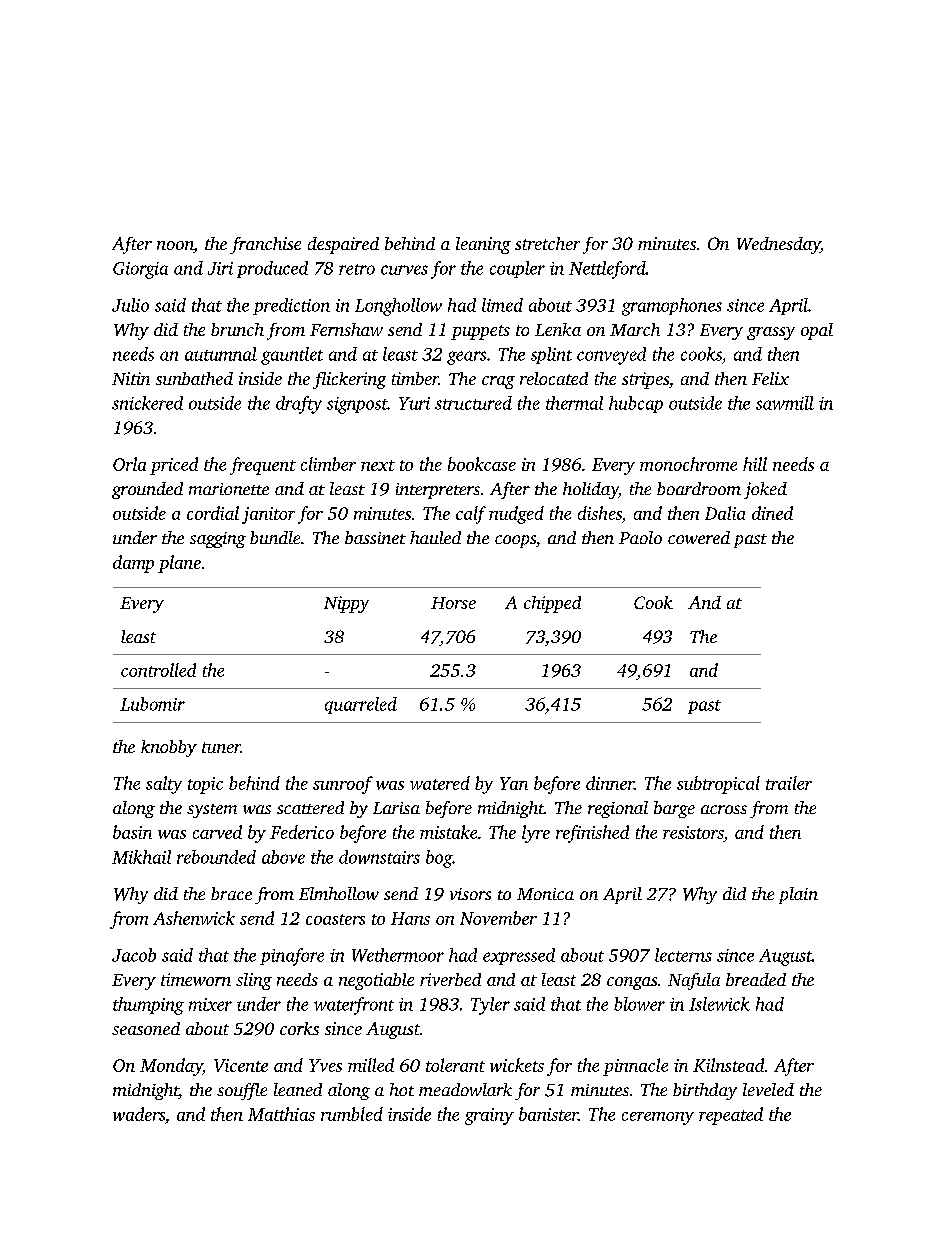 The image size is (952, 1233). What do you see at coordinates (221, 747) in the image?
I see `tuner` at bounding box center [221, 747].
